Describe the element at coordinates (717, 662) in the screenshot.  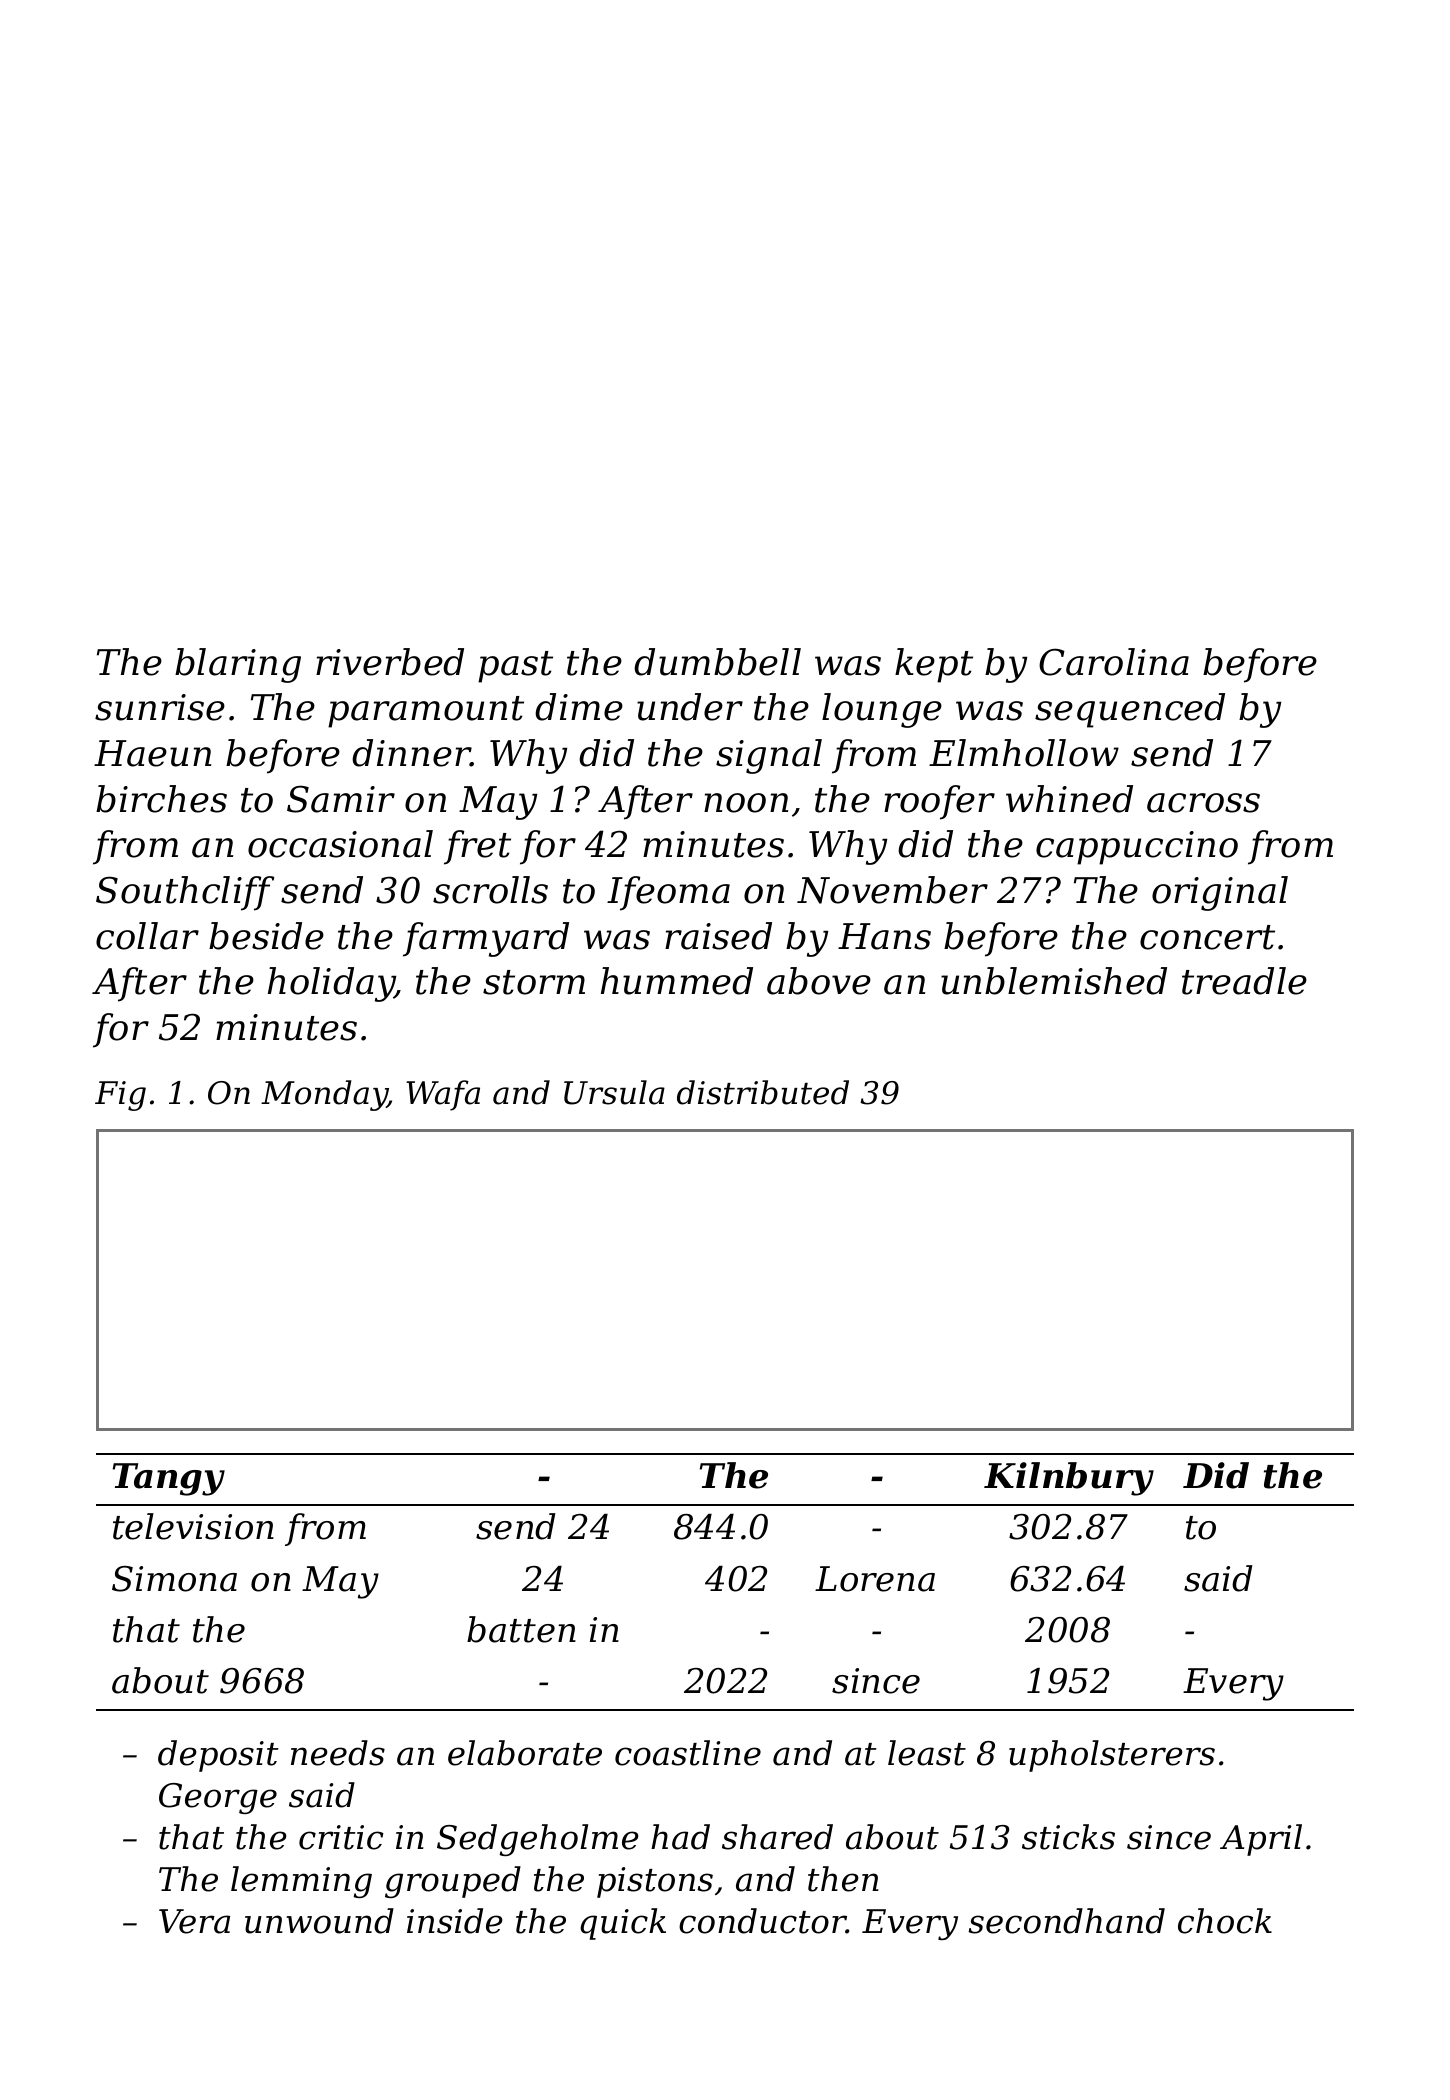
I see `dumbbell` at that location.
